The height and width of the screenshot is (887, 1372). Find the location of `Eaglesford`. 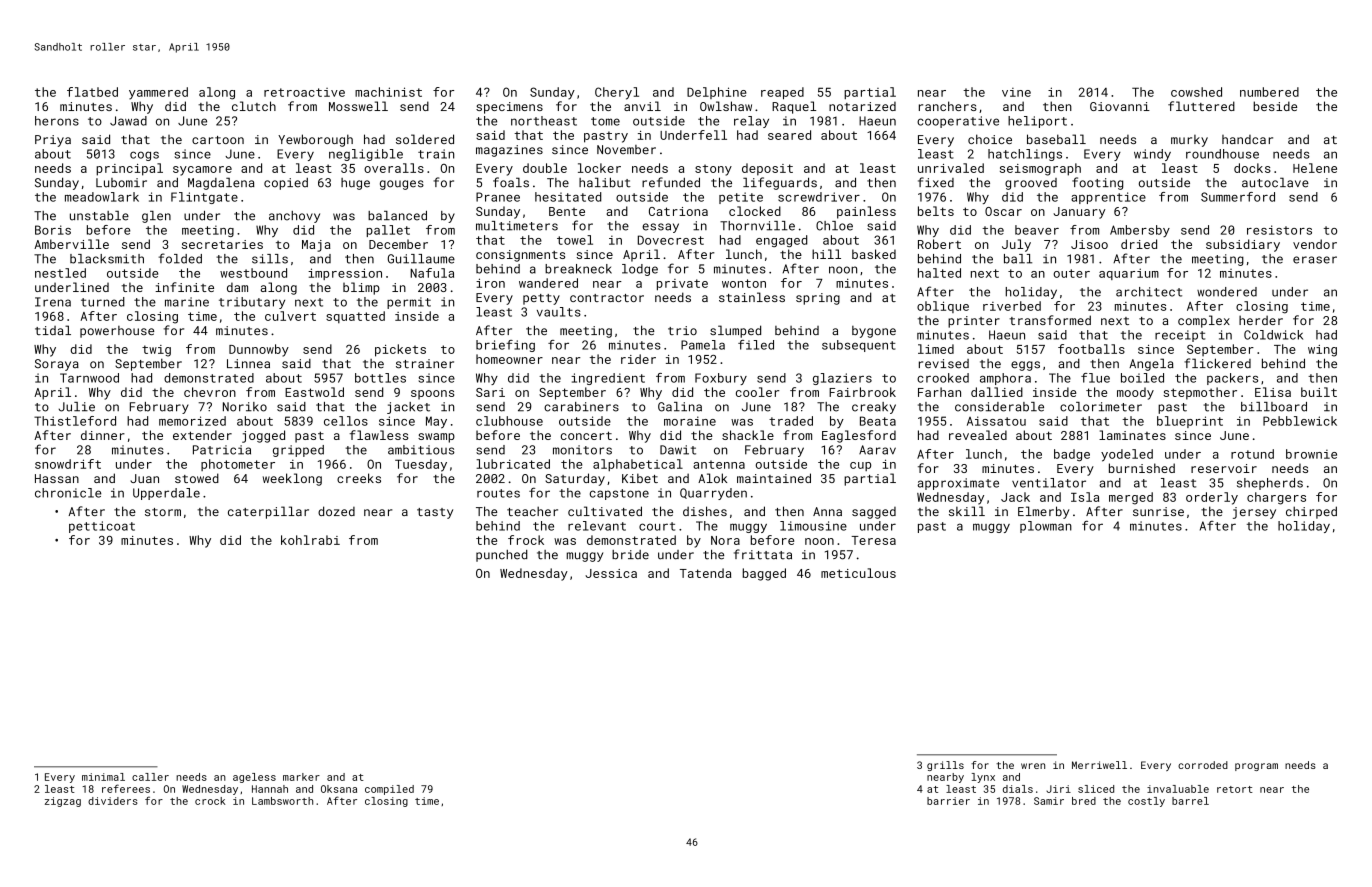

Eaglesford is located at coordinates (859, 436).
